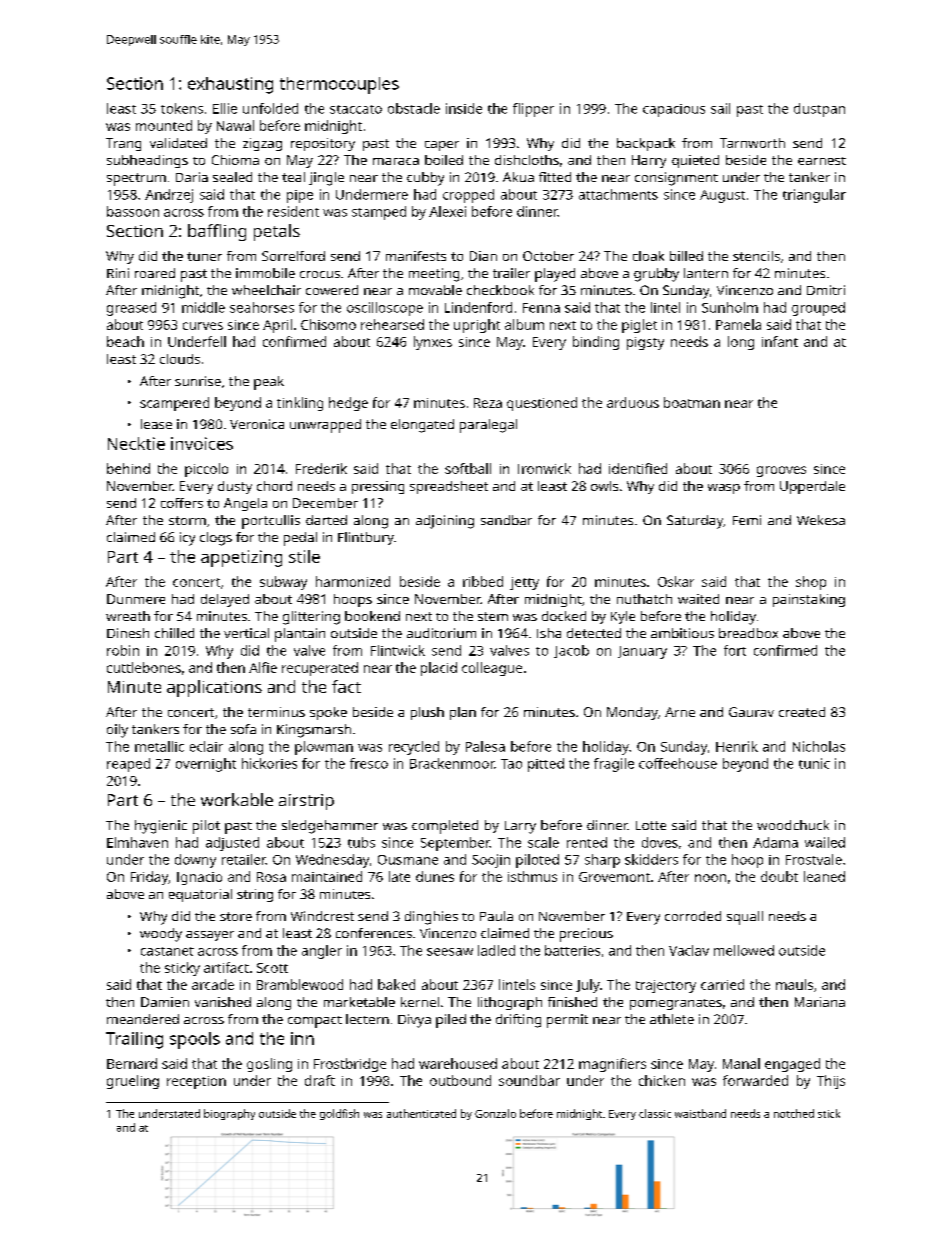  What do you see at coordinates (133, 1082) in the screenshot?
I see `grueling` at bounding box center [133, 1082].
